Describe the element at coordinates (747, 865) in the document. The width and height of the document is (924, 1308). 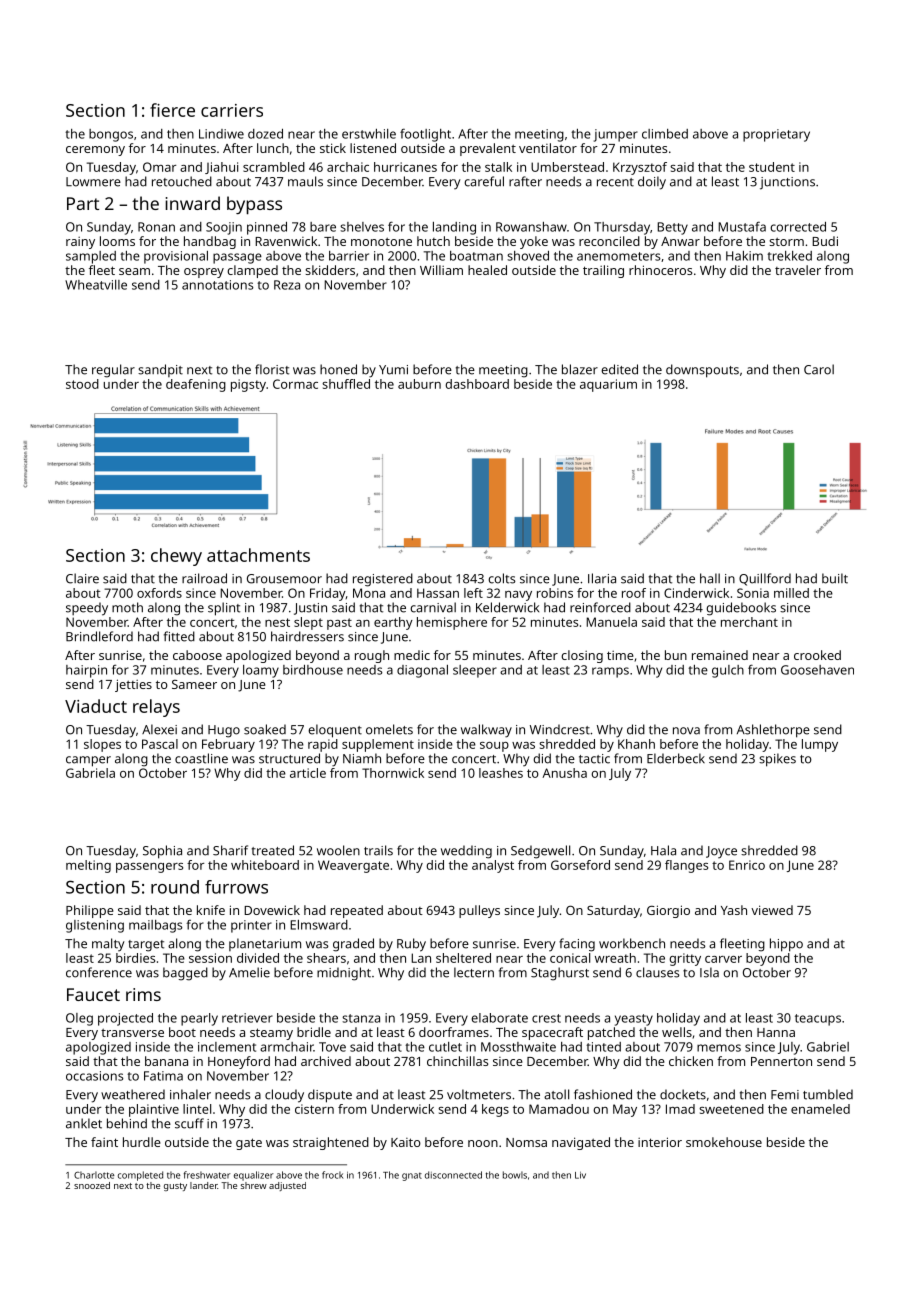
I see `Enrico` at that location.
